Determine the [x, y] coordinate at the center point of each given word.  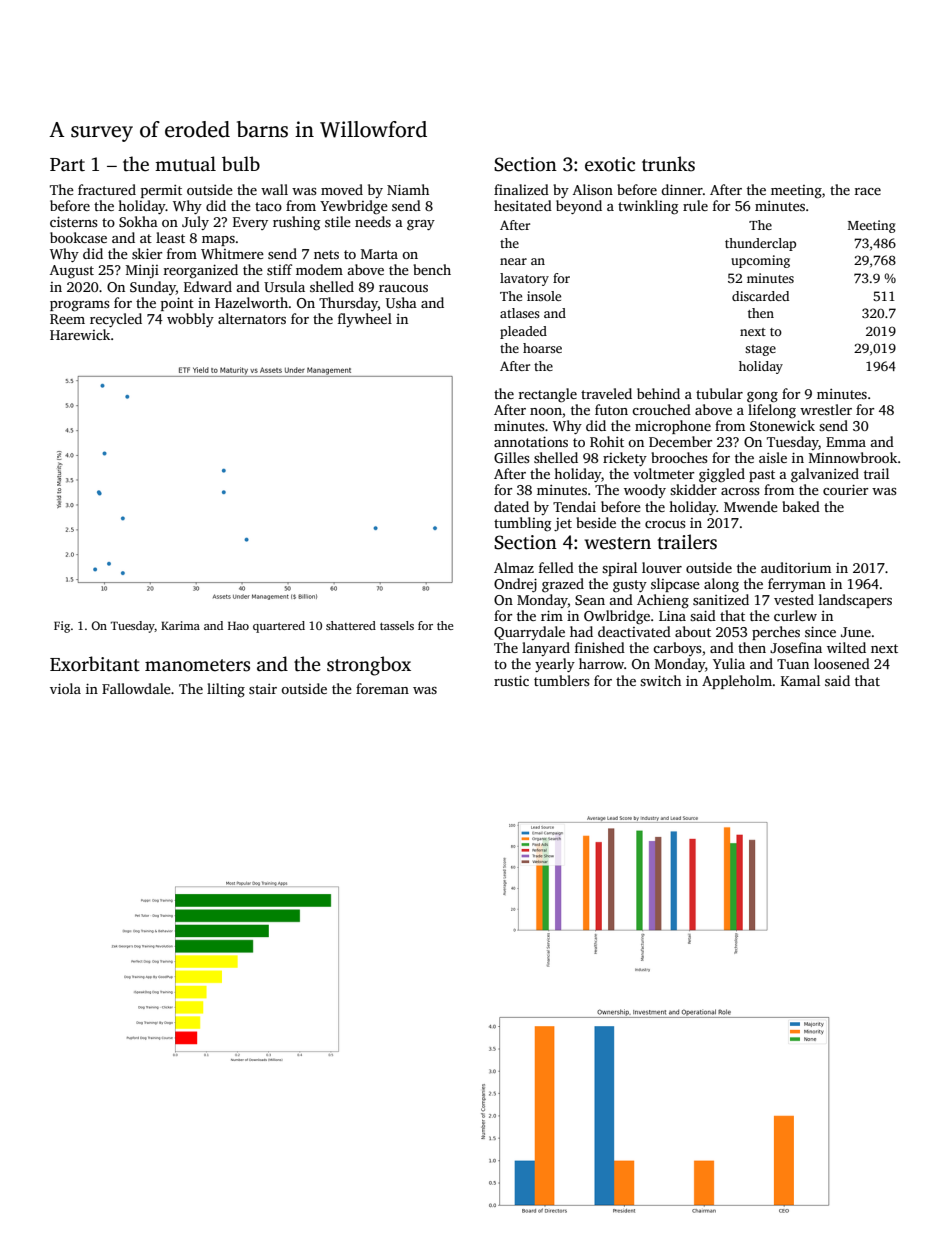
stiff [279, 269]
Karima [180, 625]
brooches [679, 457]
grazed [563, 585]
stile [338, 221]
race [868, 191]
